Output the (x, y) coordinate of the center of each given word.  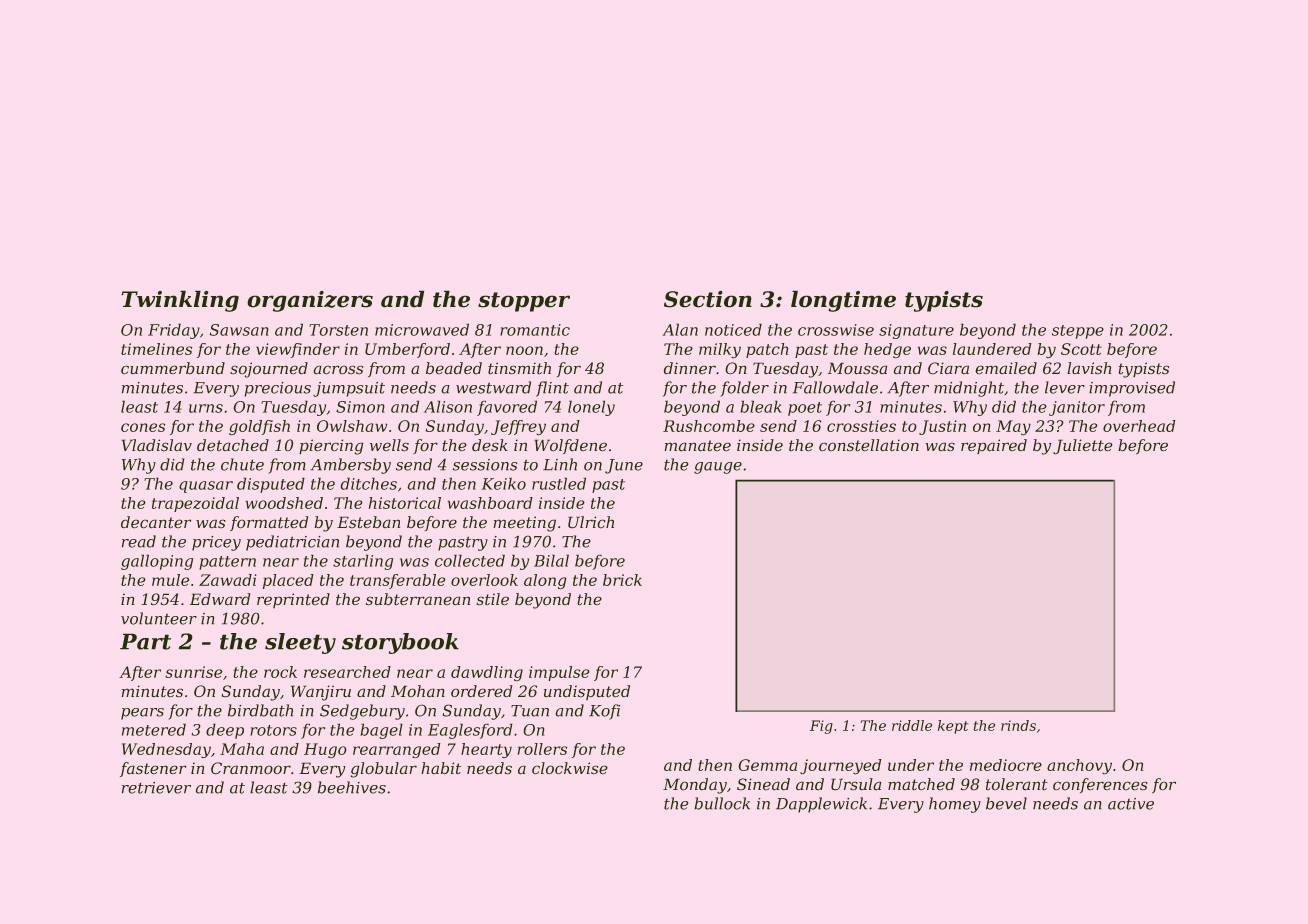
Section (708, 299)
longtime (843, 301)
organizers (310, 301)
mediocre (1006, 765)
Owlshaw (352, 426)
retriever (156, 788)
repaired (994, 446)
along (545, 582)
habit (441, 768)
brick (622, 580)
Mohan (418, 691)
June (624, 466)
